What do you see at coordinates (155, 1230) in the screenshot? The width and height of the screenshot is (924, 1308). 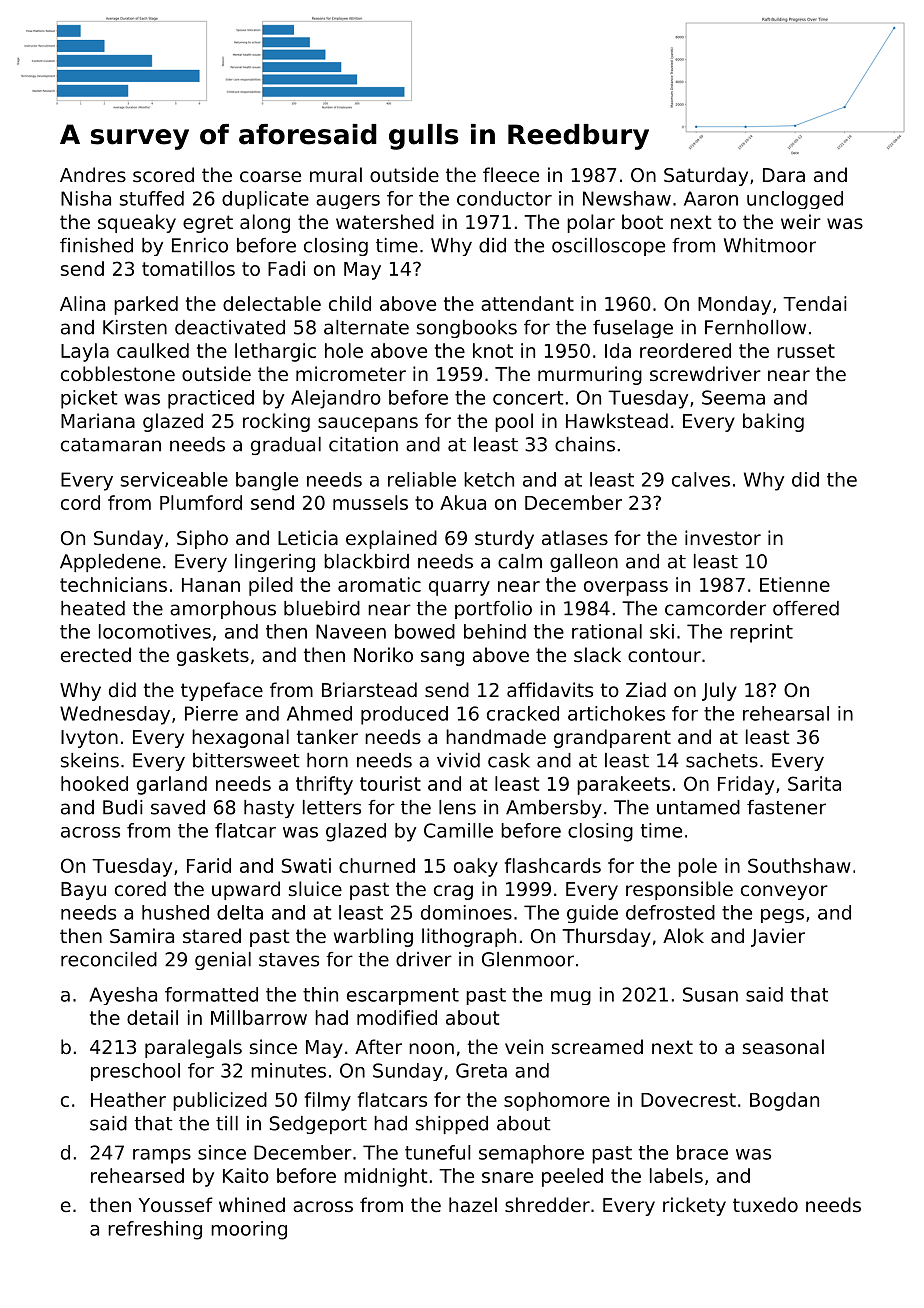 I see `refreshing` at bounding box center [155, 1230].
